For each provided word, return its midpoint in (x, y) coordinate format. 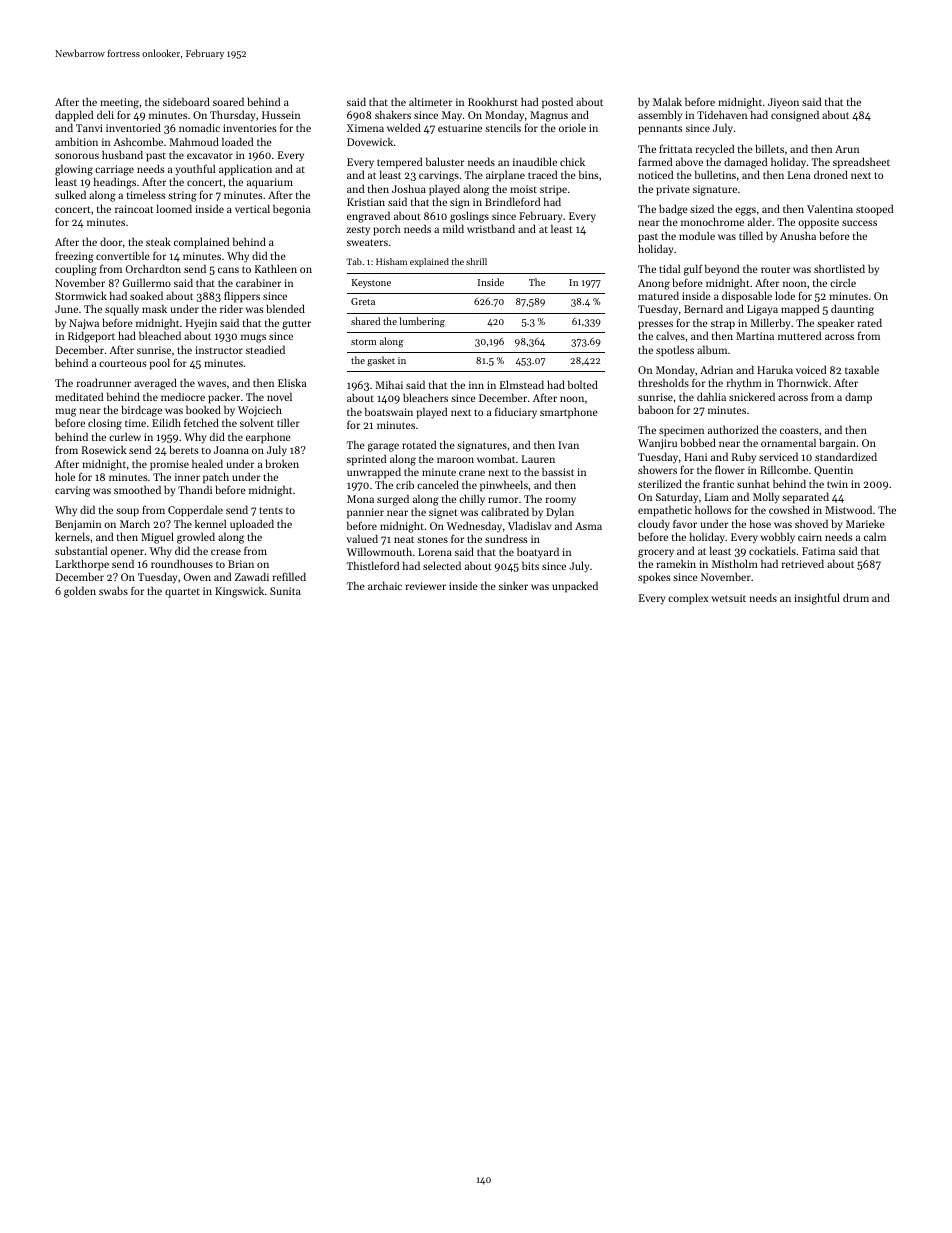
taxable (862, 369)
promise (169, 465)
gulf (693, 270)
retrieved (803, 563)
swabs (113, 590)
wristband (491, 228)
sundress (506, 538)
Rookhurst (493, 101)
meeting (119, 103)
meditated (79, 396)
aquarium (270, 183)
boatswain (389, 411)
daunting (852, 310)
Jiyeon (783, 103)
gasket (381, 361)
